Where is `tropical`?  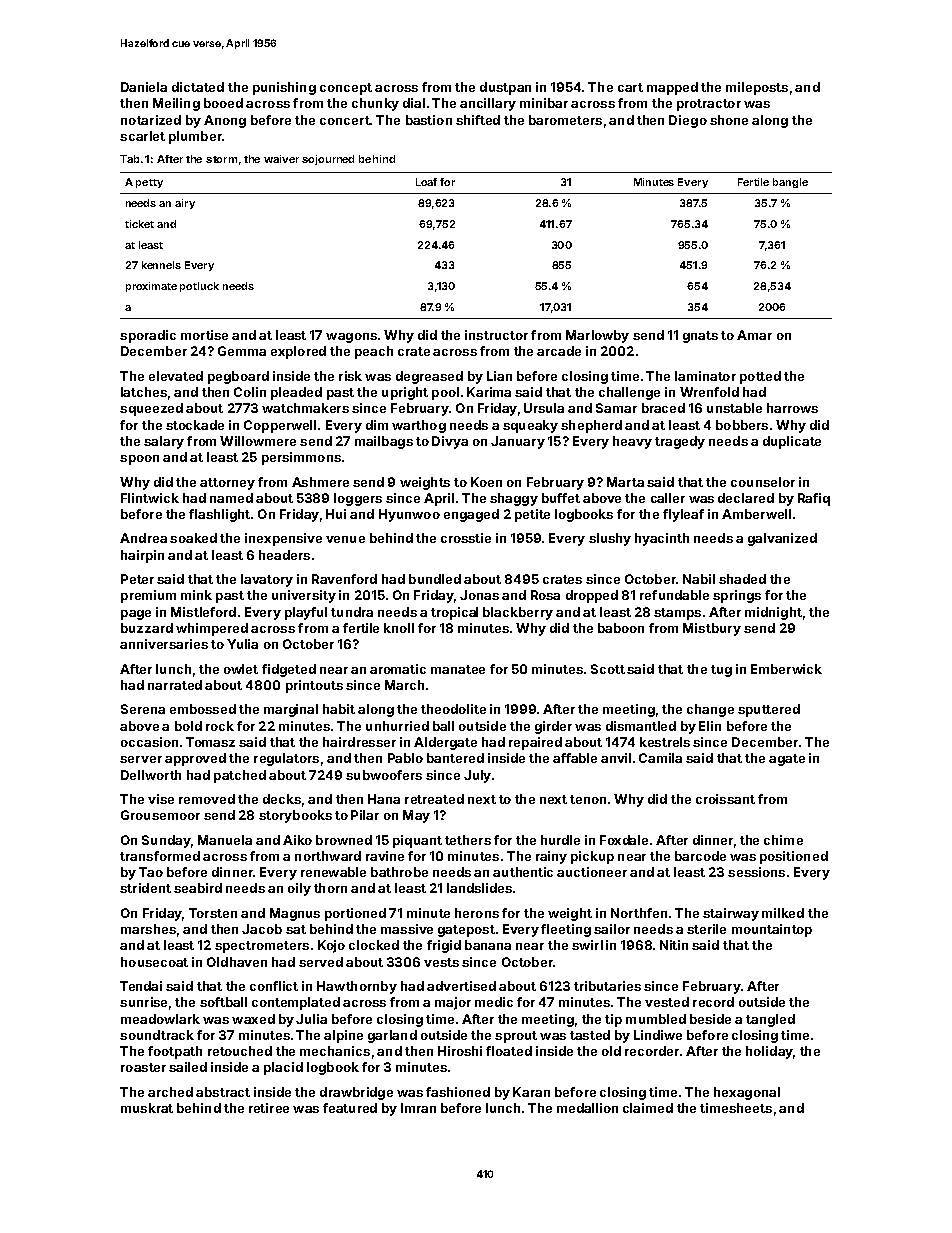
tropical is located at coordinates (454, 613).
